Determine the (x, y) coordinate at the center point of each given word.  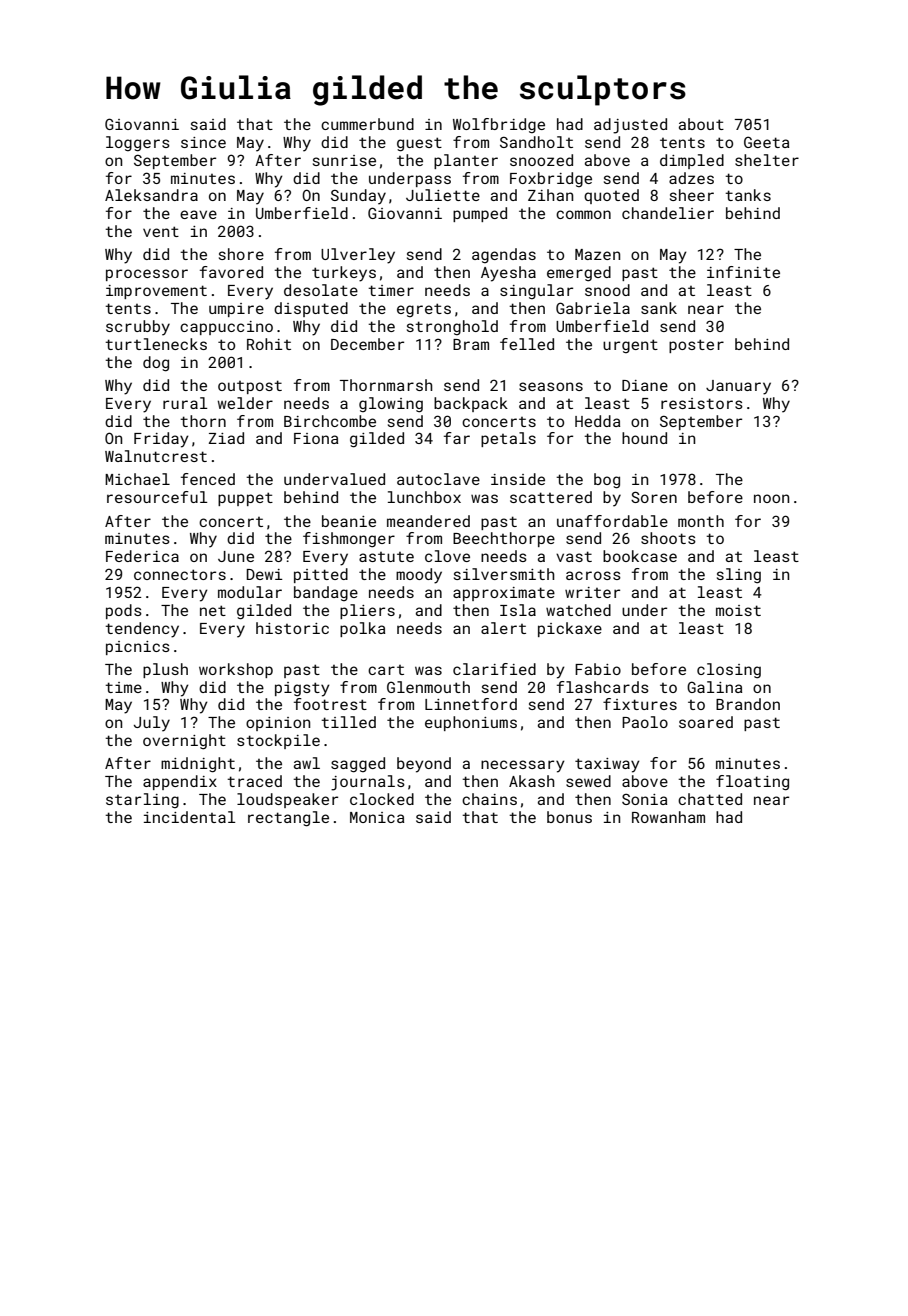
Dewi (265, 574)
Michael (137, 479)
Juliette (443, 195)
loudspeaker (287, 800)
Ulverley (358, 256)
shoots (668, 538)
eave (198, 214)
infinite (743, 272)
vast (574, 556)
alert (503, 628)
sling (739, 576)
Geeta (766, 142)
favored (231, 272)
